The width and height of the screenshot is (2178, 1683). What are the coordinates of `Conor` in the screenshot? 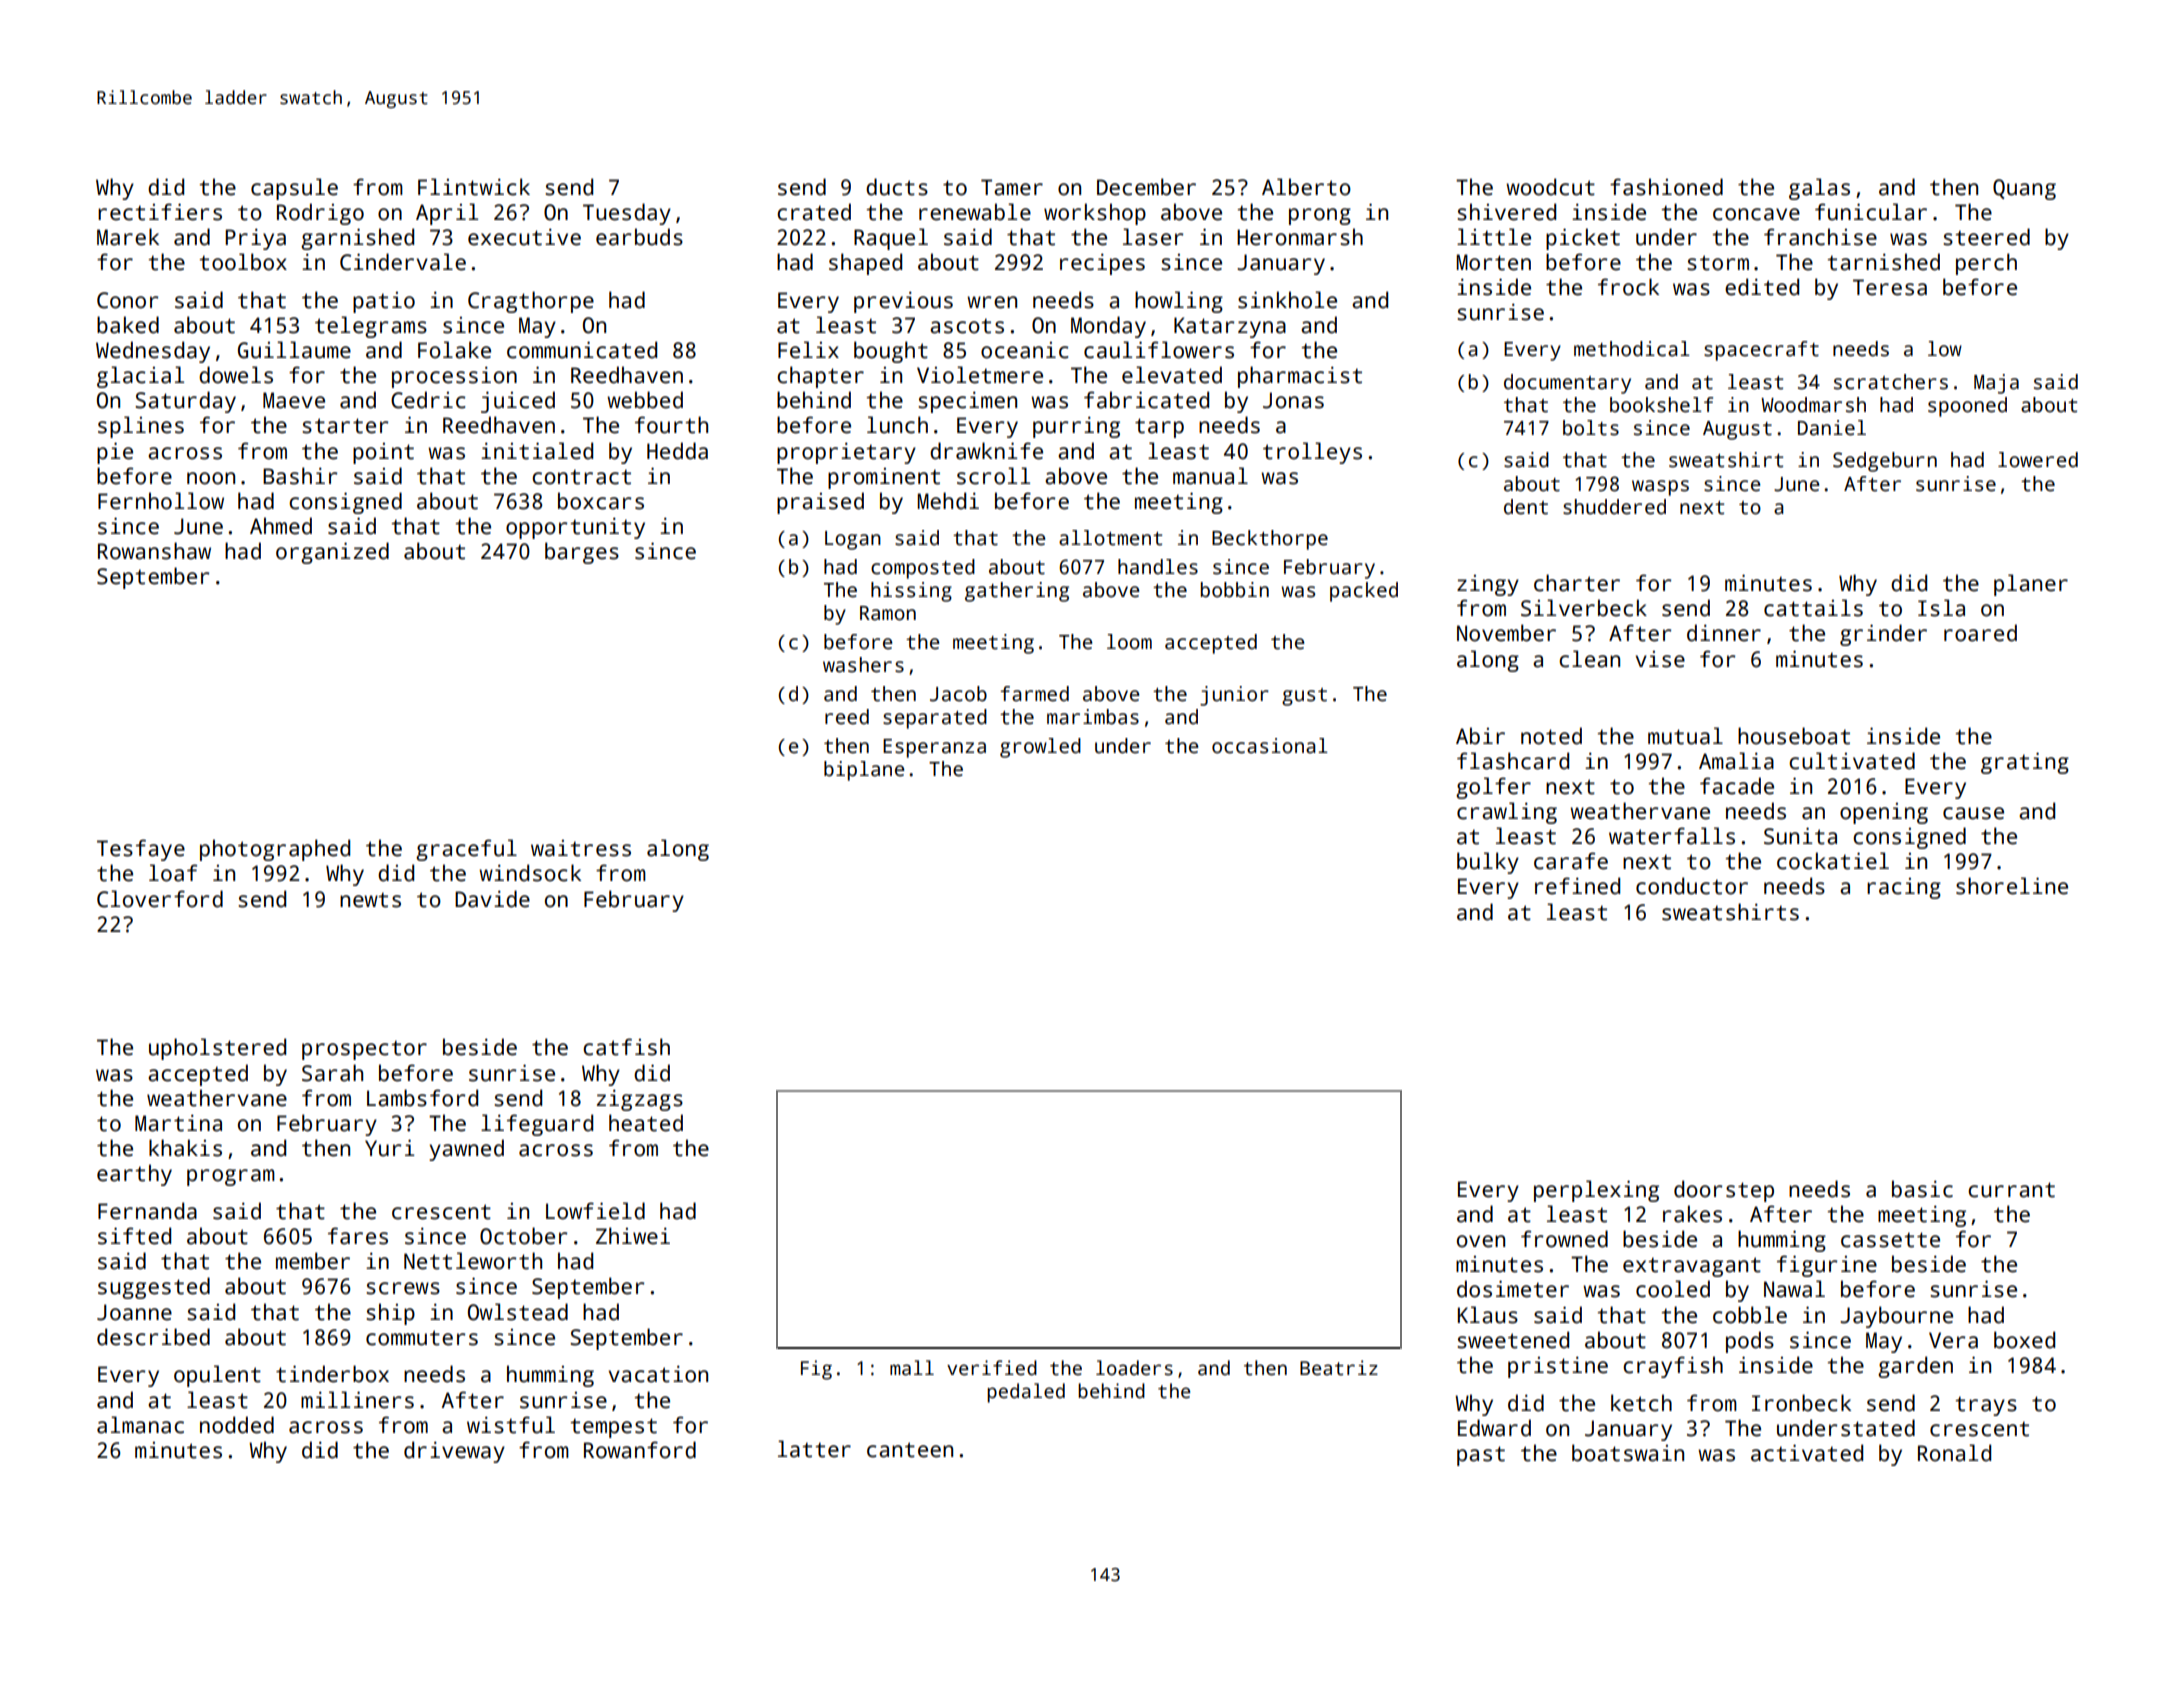 It's located at (127, 300).
